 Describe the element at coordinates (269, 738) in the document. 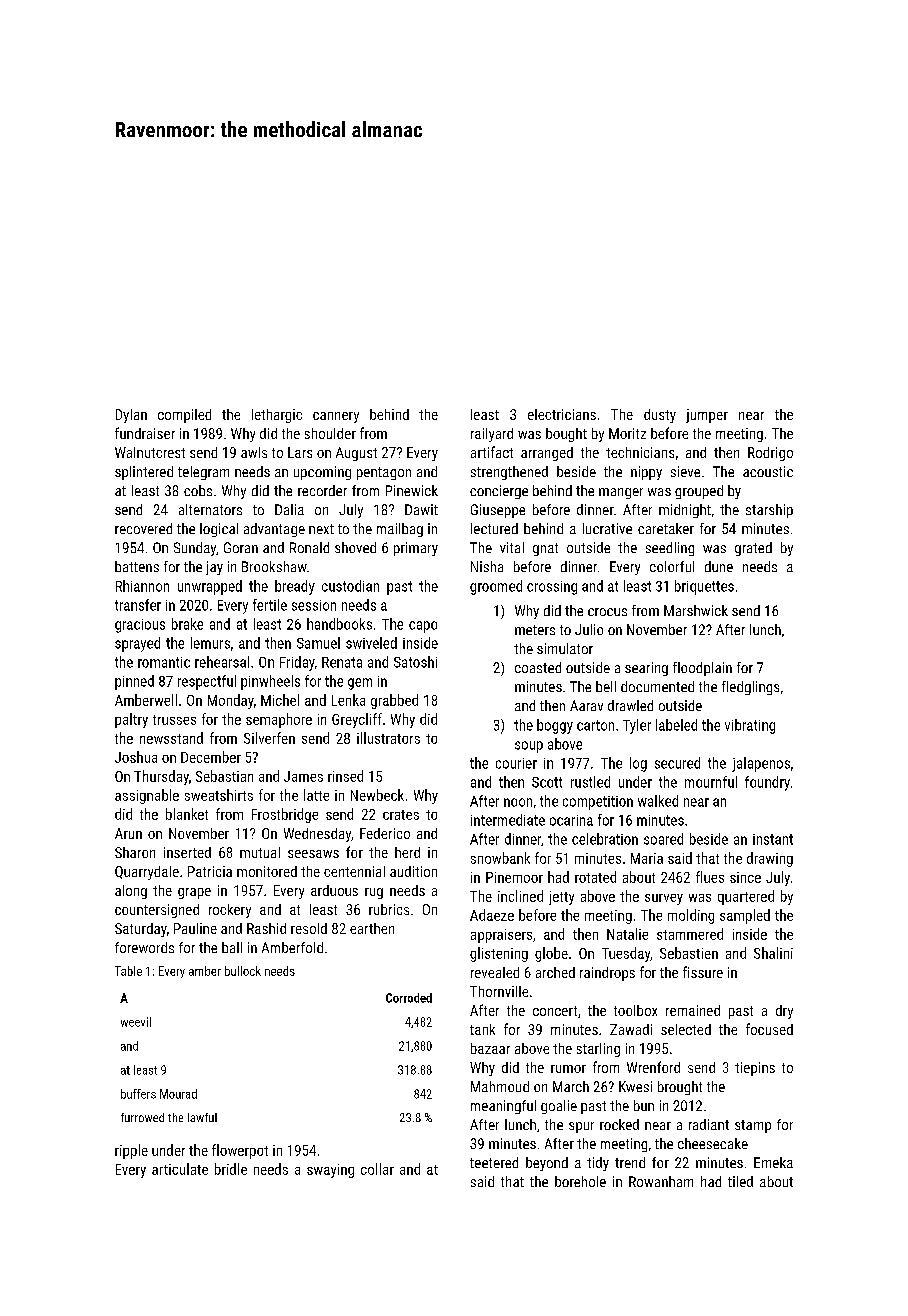

I see `Silverfen` at that location.
